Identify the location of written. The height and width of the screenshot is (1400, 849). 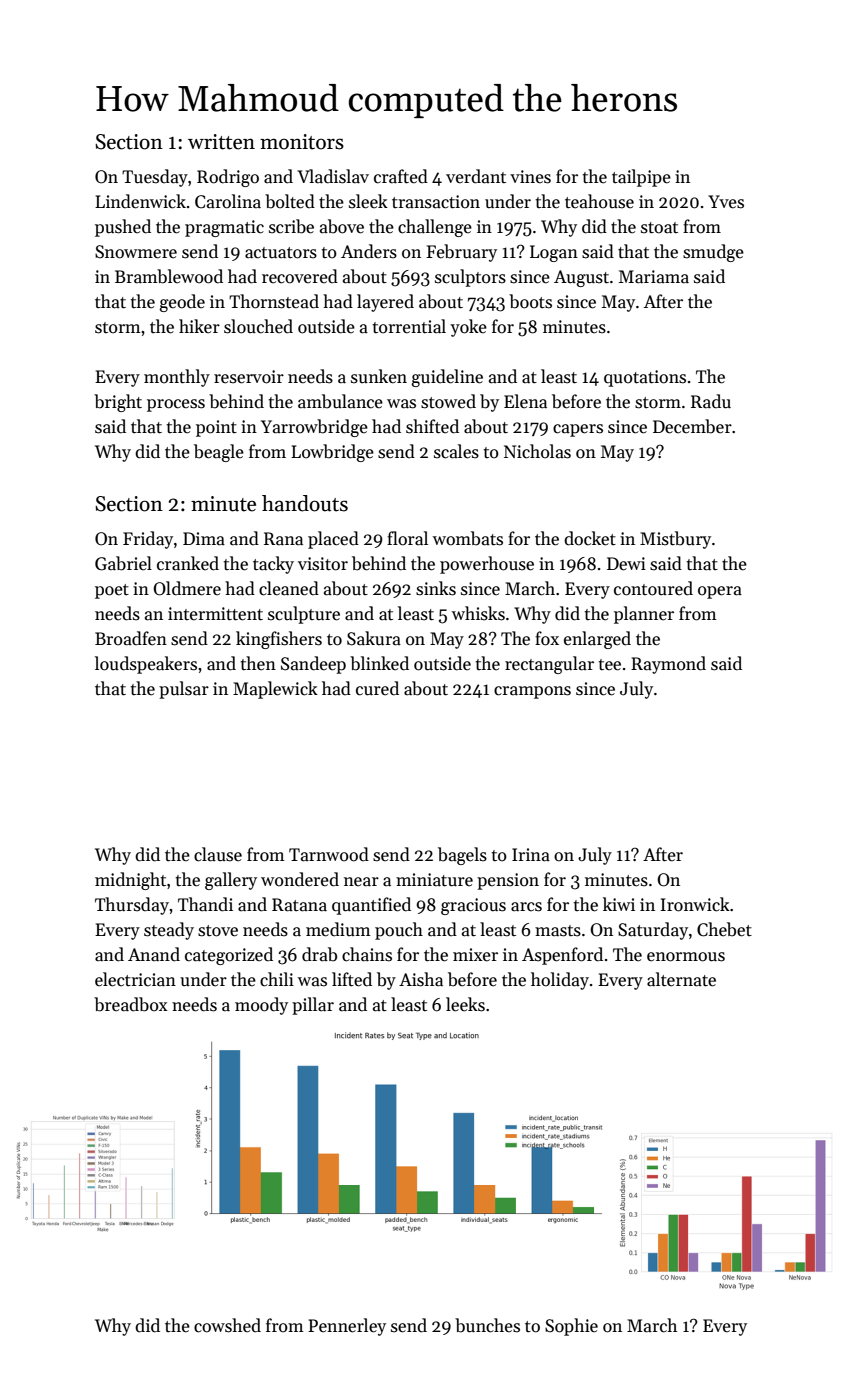
(221, 142).
